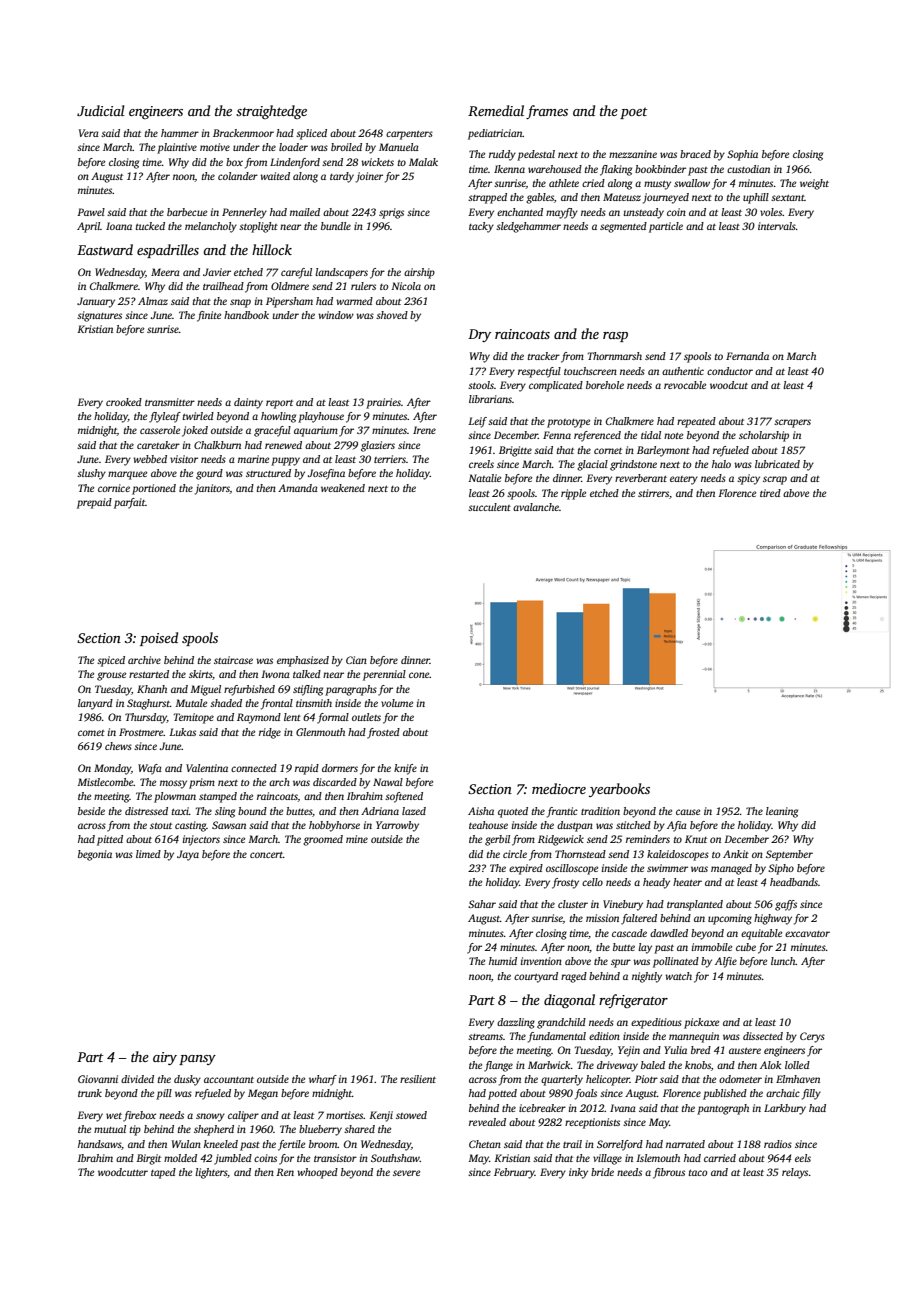 The width and height of the screenshot is (908, 1316). Describe the element at coordinates (101, 110) in the screenshot. I see `Judicial` at that location.
